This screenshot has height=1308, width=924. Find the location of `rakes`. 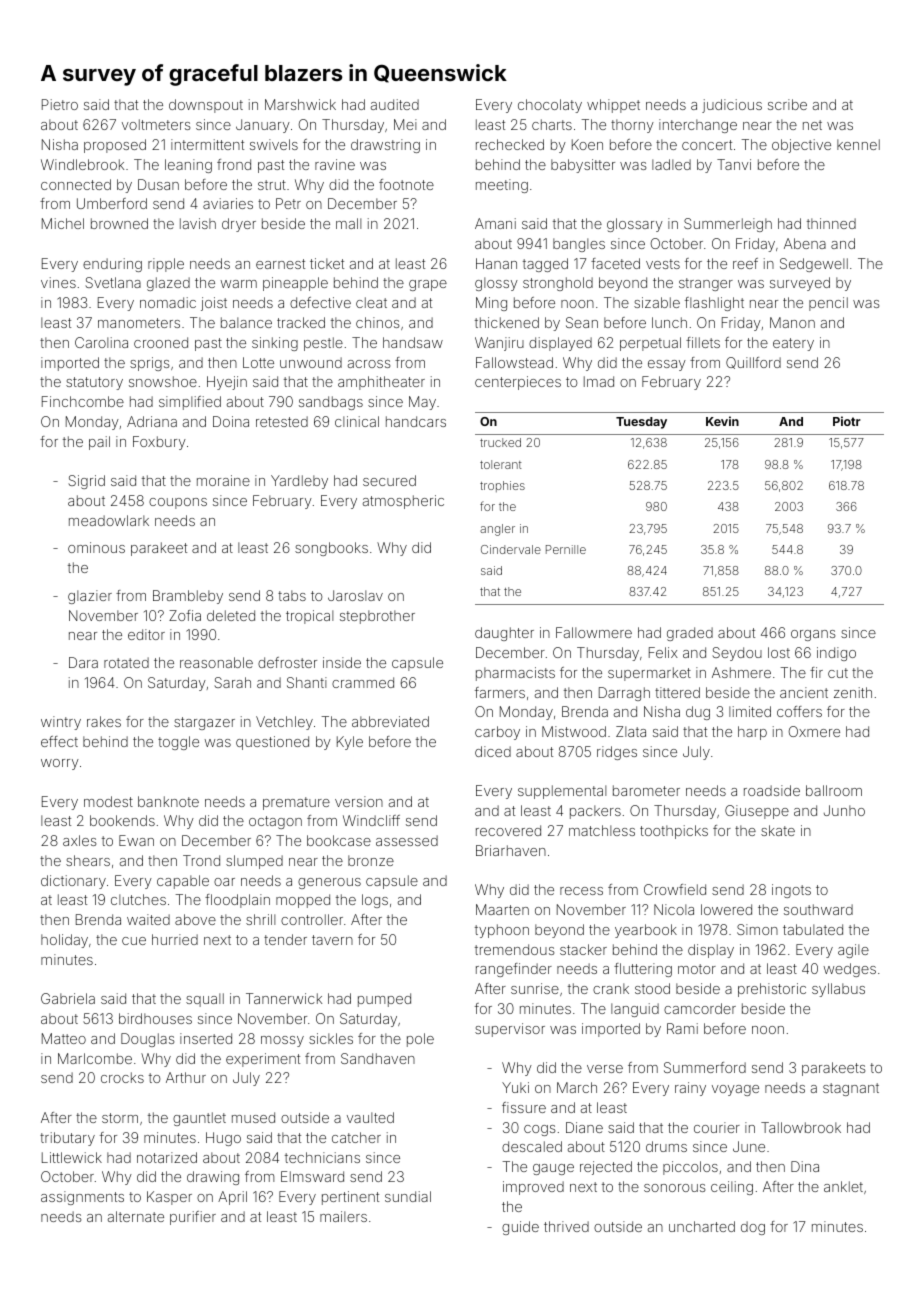

rakes is located at coordinates (104, 721).
